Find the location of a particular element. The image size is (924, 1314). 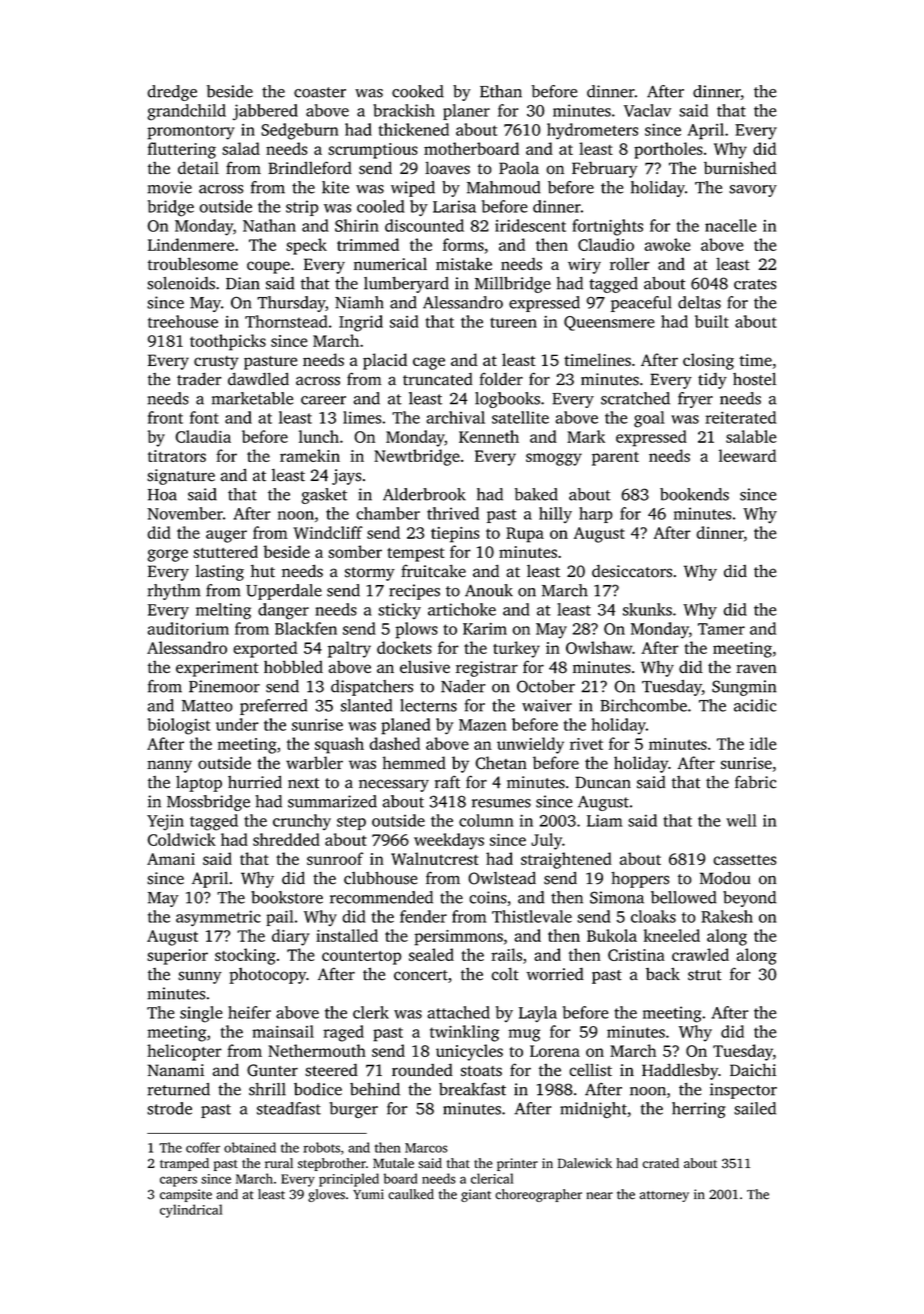

limes is located at coordinates (362, 417).
